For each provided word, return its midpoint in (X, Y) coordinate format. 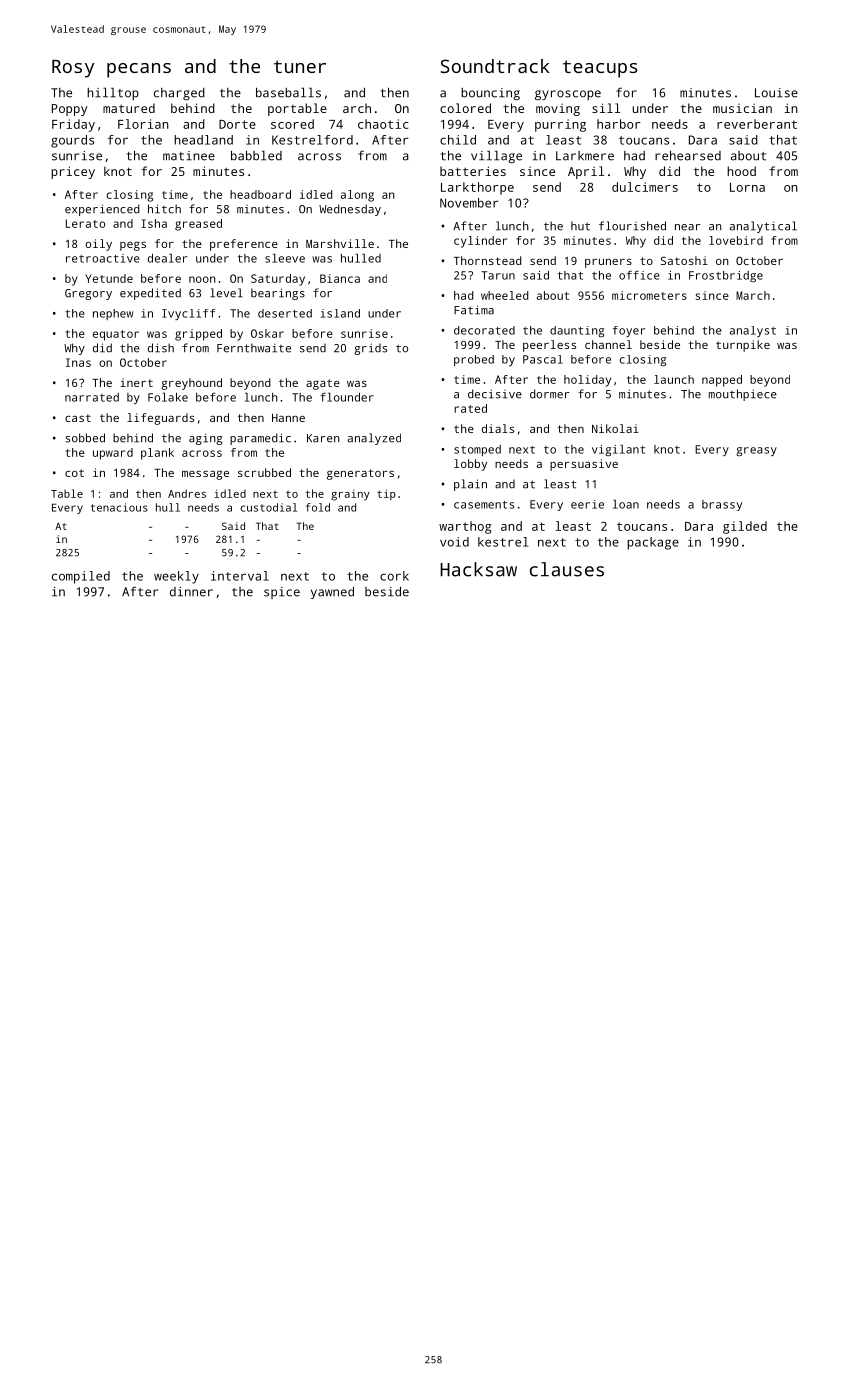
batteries (473, 171)
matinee (189, 156)
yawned (332, 592)
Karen (323, 438)
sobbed (85, 438)
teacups (600, 69)
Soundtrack (495, 66)
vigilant (618, 450)
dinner (191, 592)
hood (741, 171)
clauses (567, 569)
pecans (139, 70)
